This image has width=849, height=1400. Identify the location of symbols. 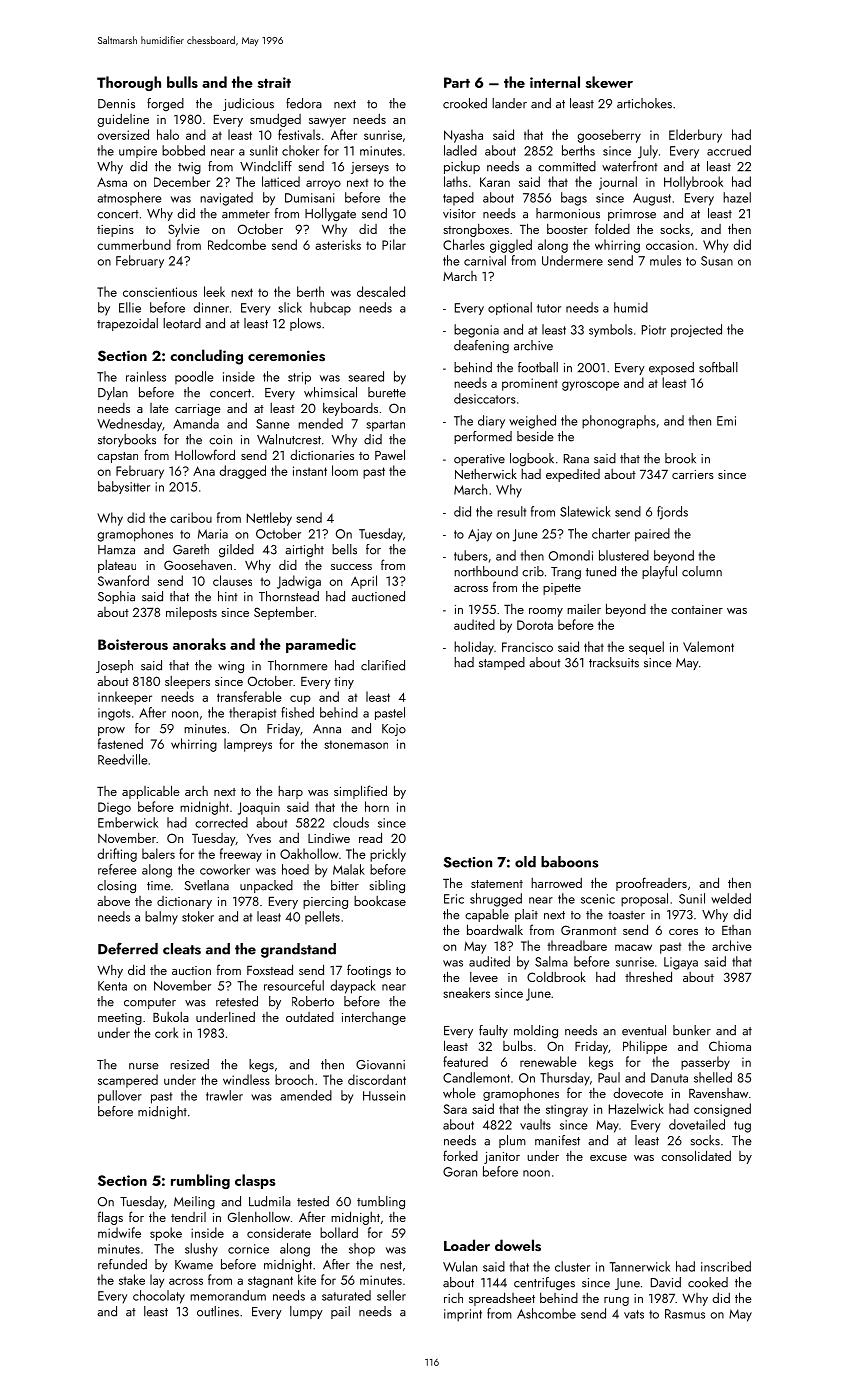
(611, 330).
